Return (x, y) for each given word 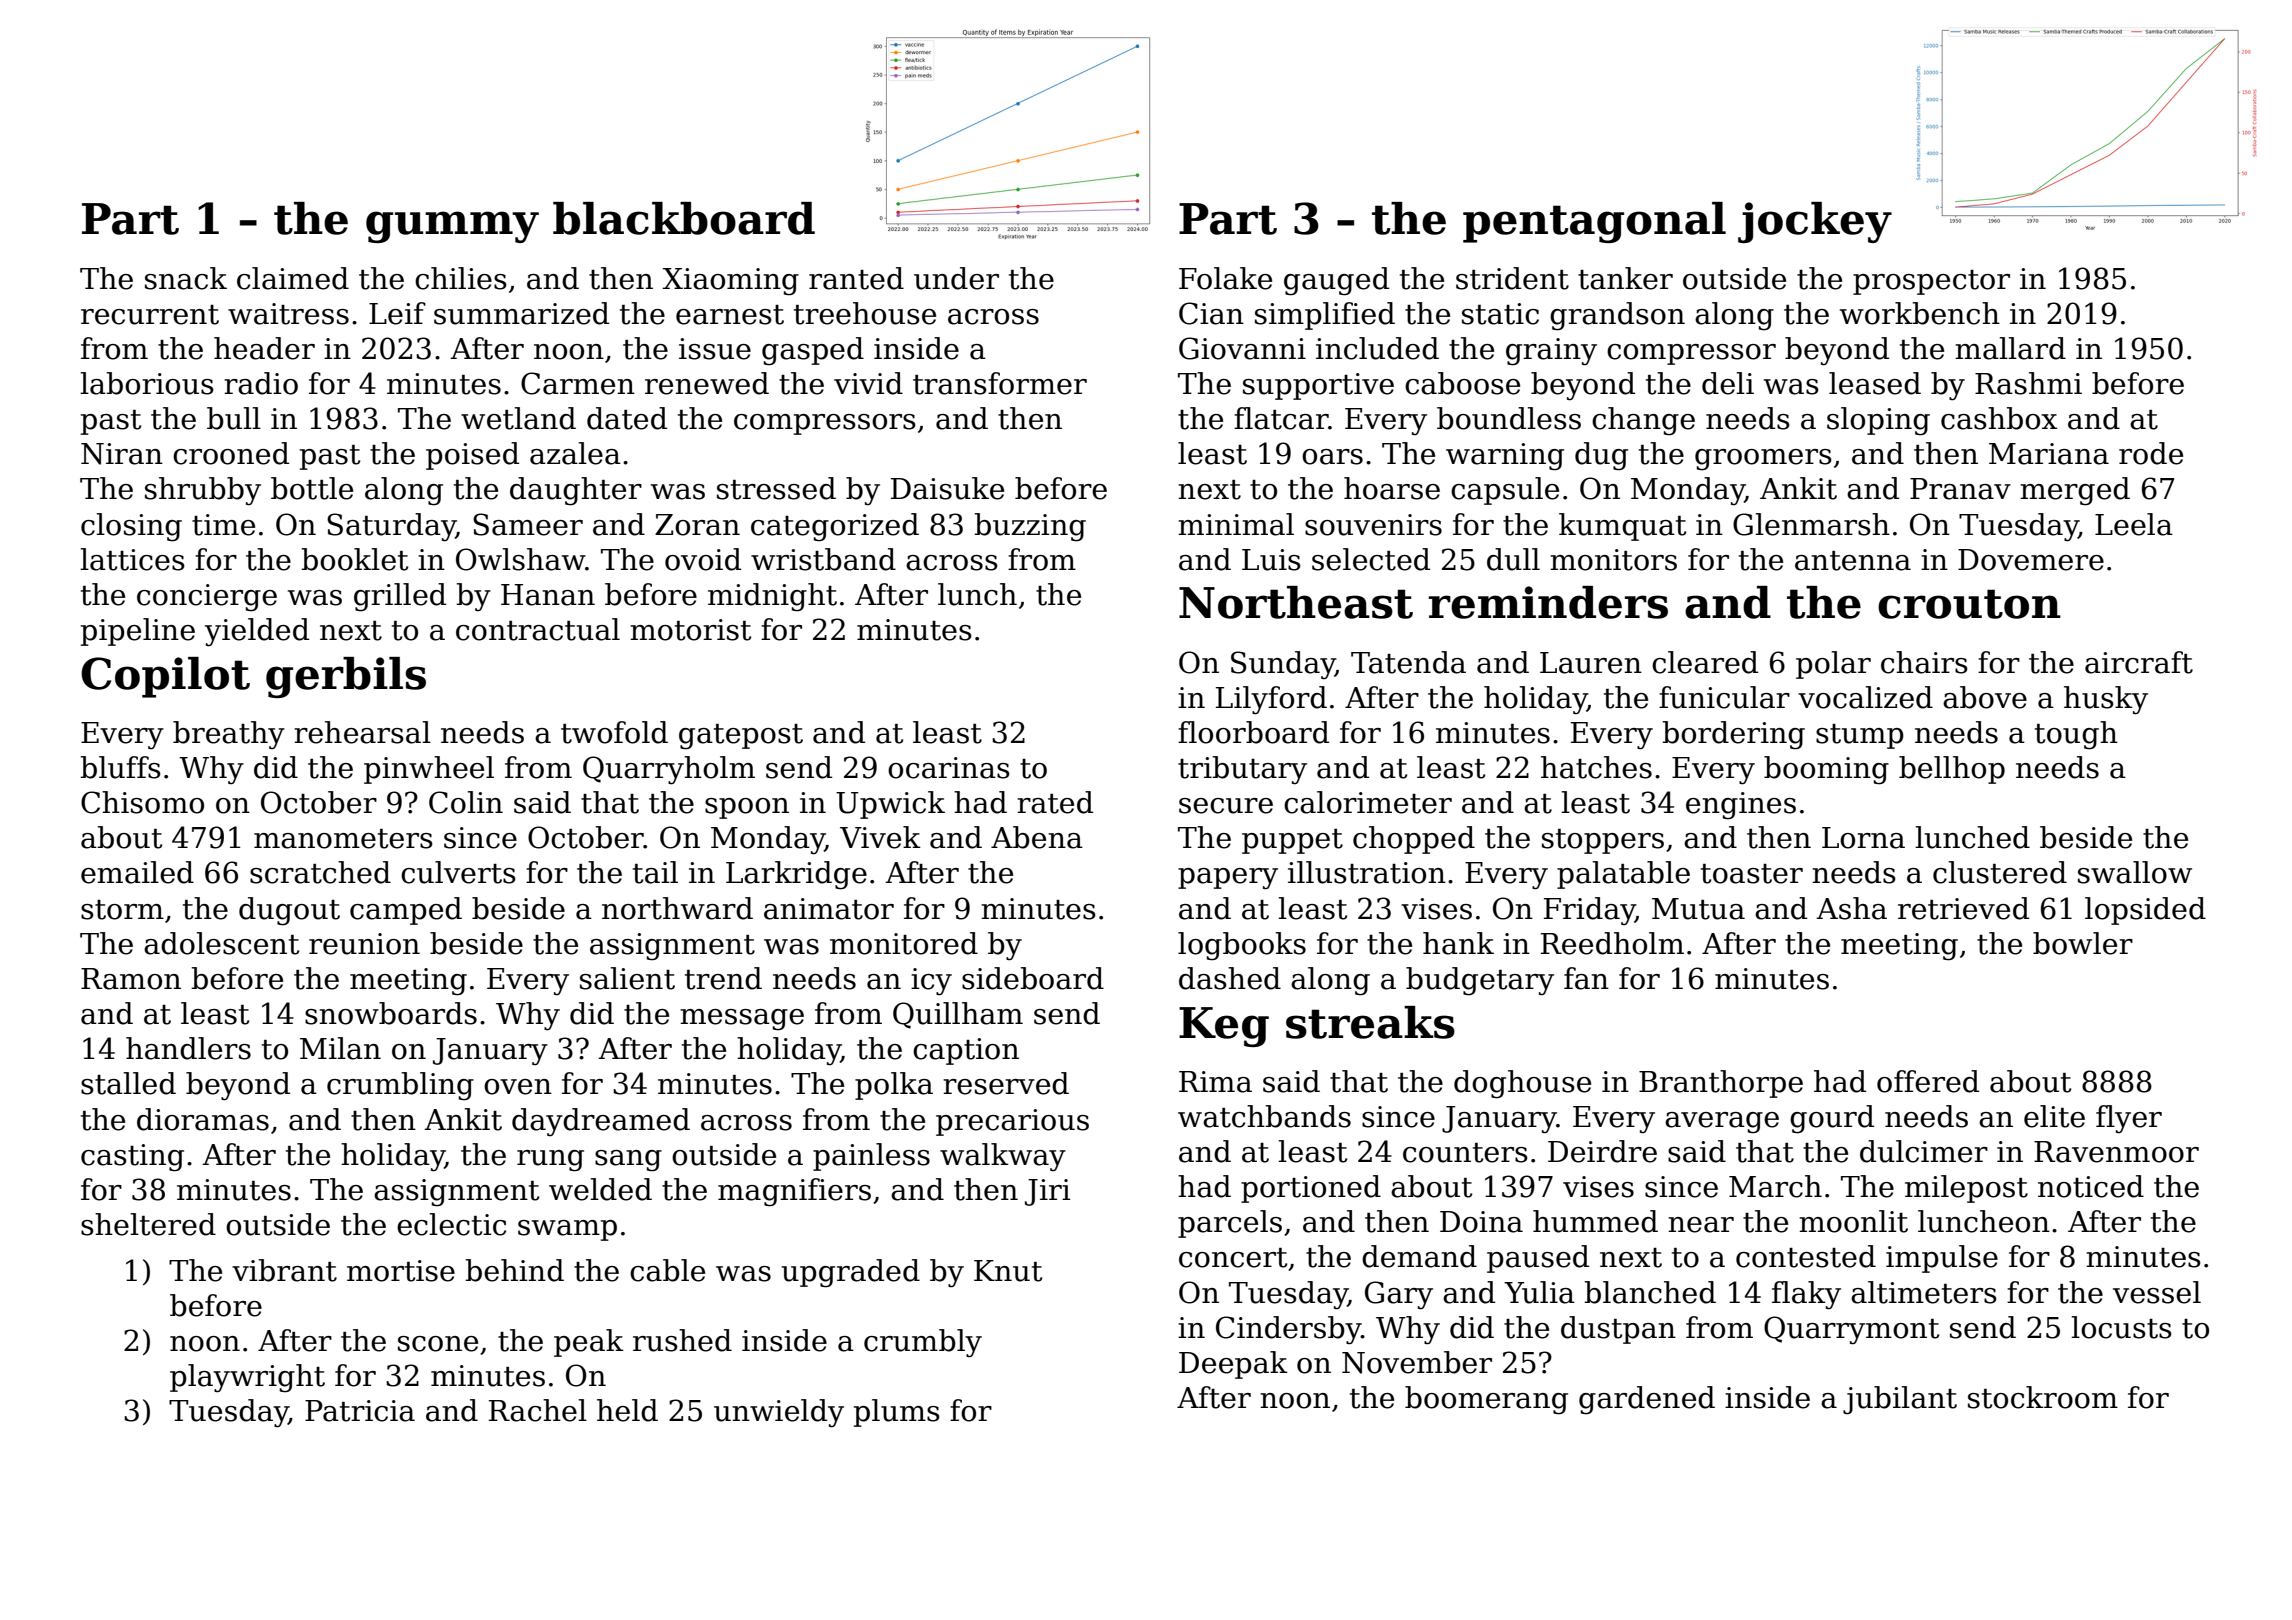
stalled (128, 1083)
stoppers (1603, 841)
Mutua (1698, 909)
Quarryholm (669, 770)
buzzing (1030, 527)
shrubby (203, 491)
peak (589, 1343)
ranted (856, 278)
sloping (1878, 421)
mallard (2010, 348)
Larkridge (796, 875)
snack (186, 278)
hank (1458, 943)
